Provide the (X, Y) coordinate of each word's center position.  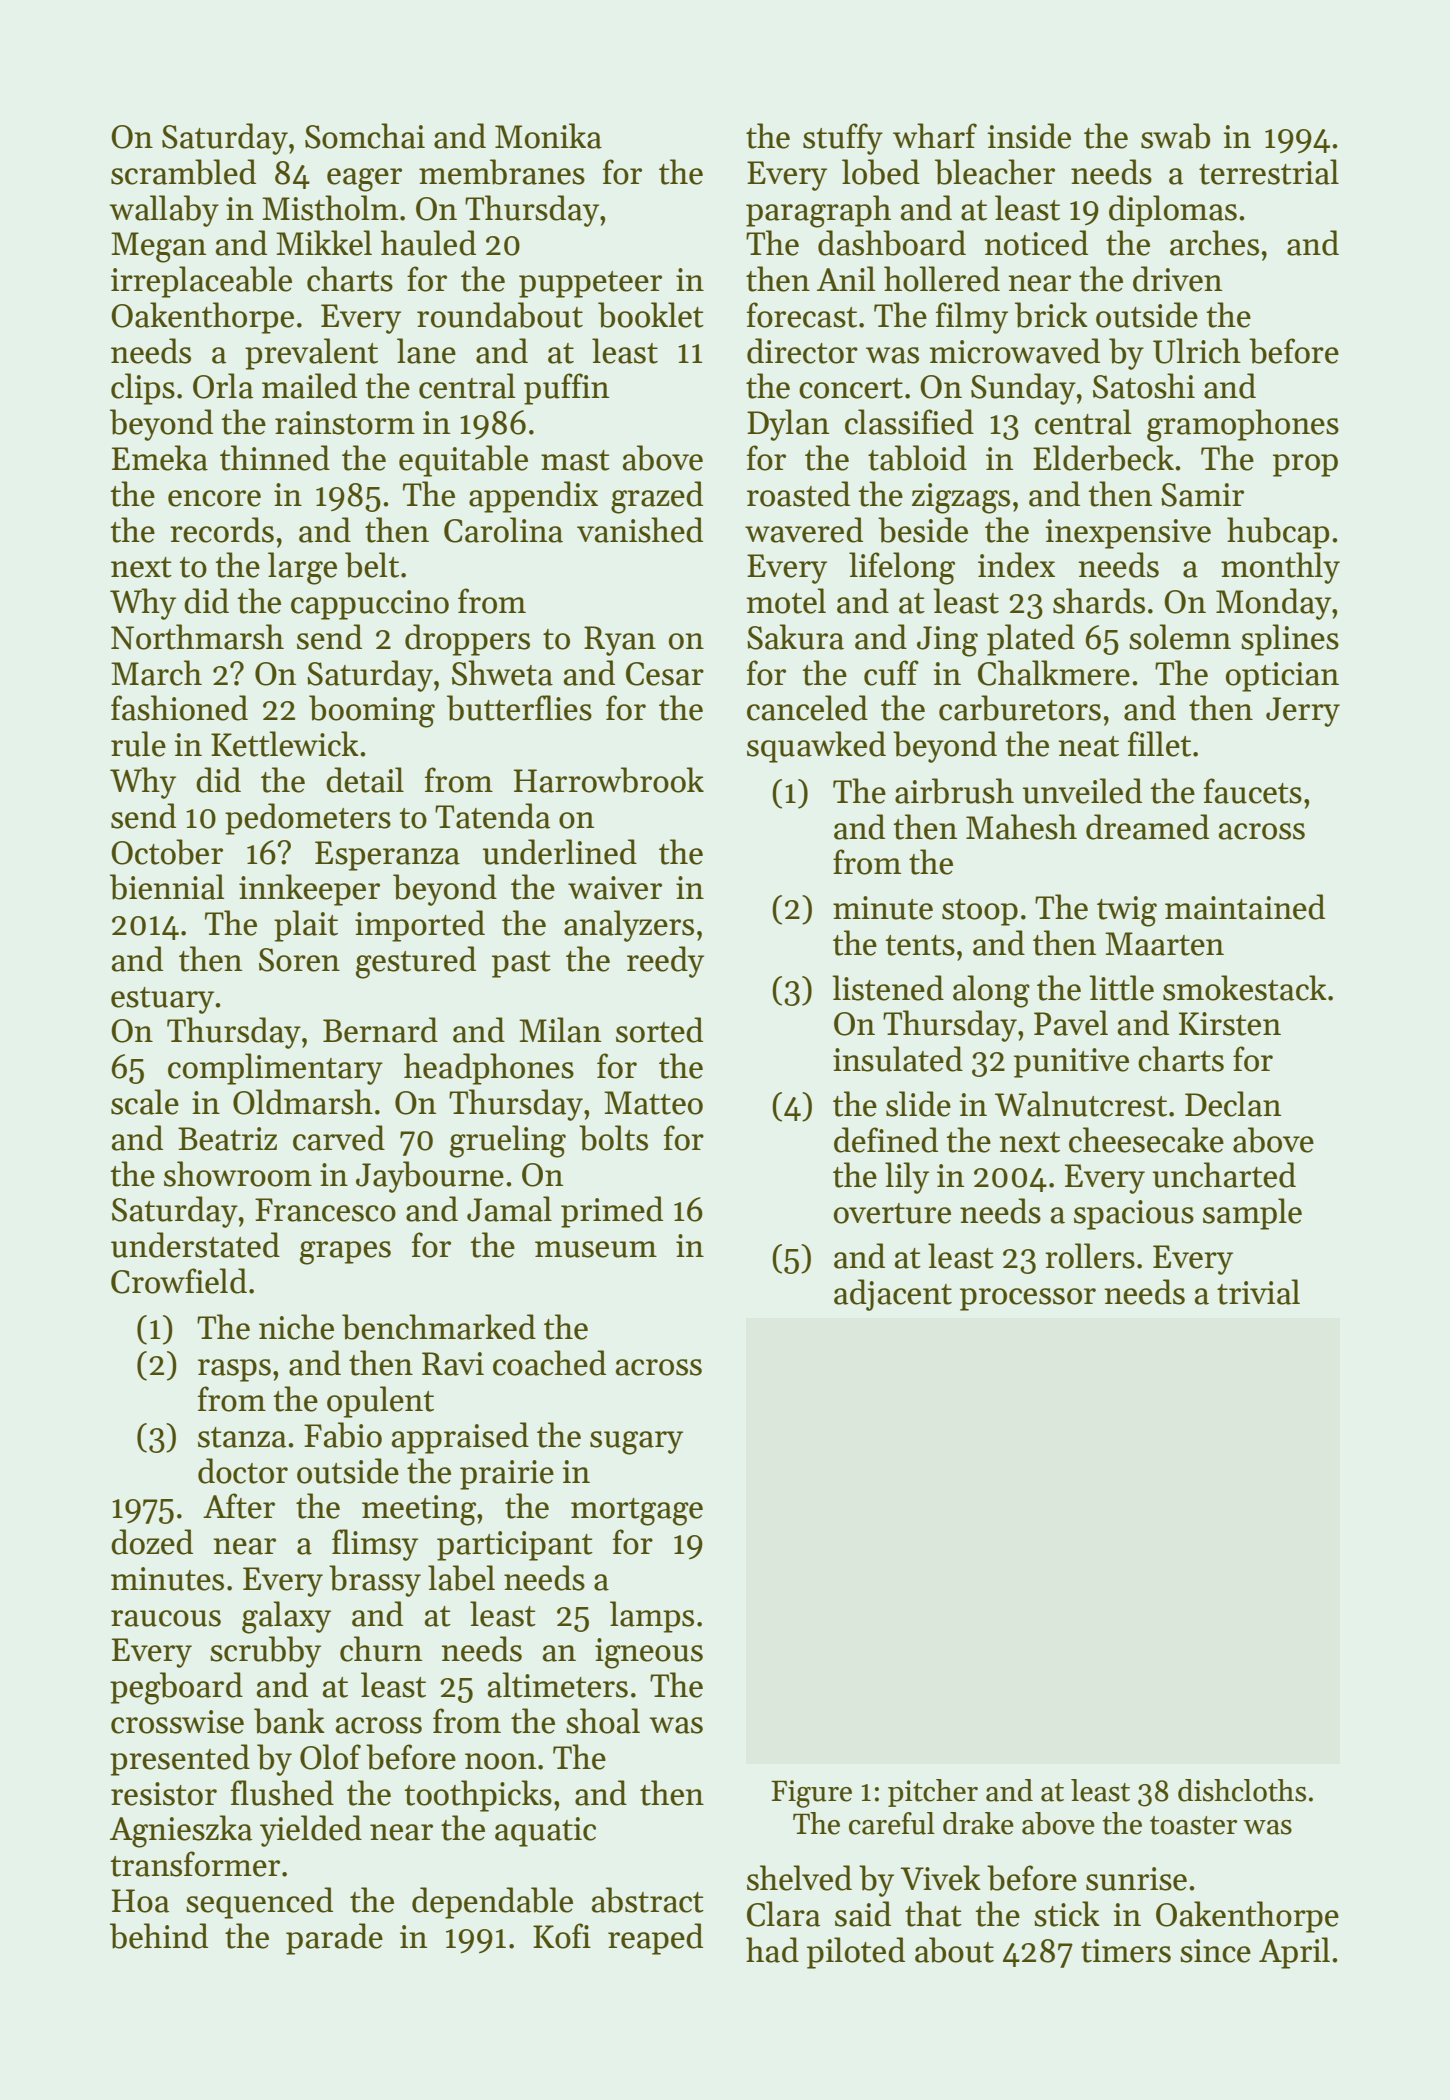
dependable (492, 1903)
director (802, 351)
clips (143, 389)
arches (1214, 243)
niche (296, 1327)
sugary (636, 1443)
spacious (1134, 1215)
